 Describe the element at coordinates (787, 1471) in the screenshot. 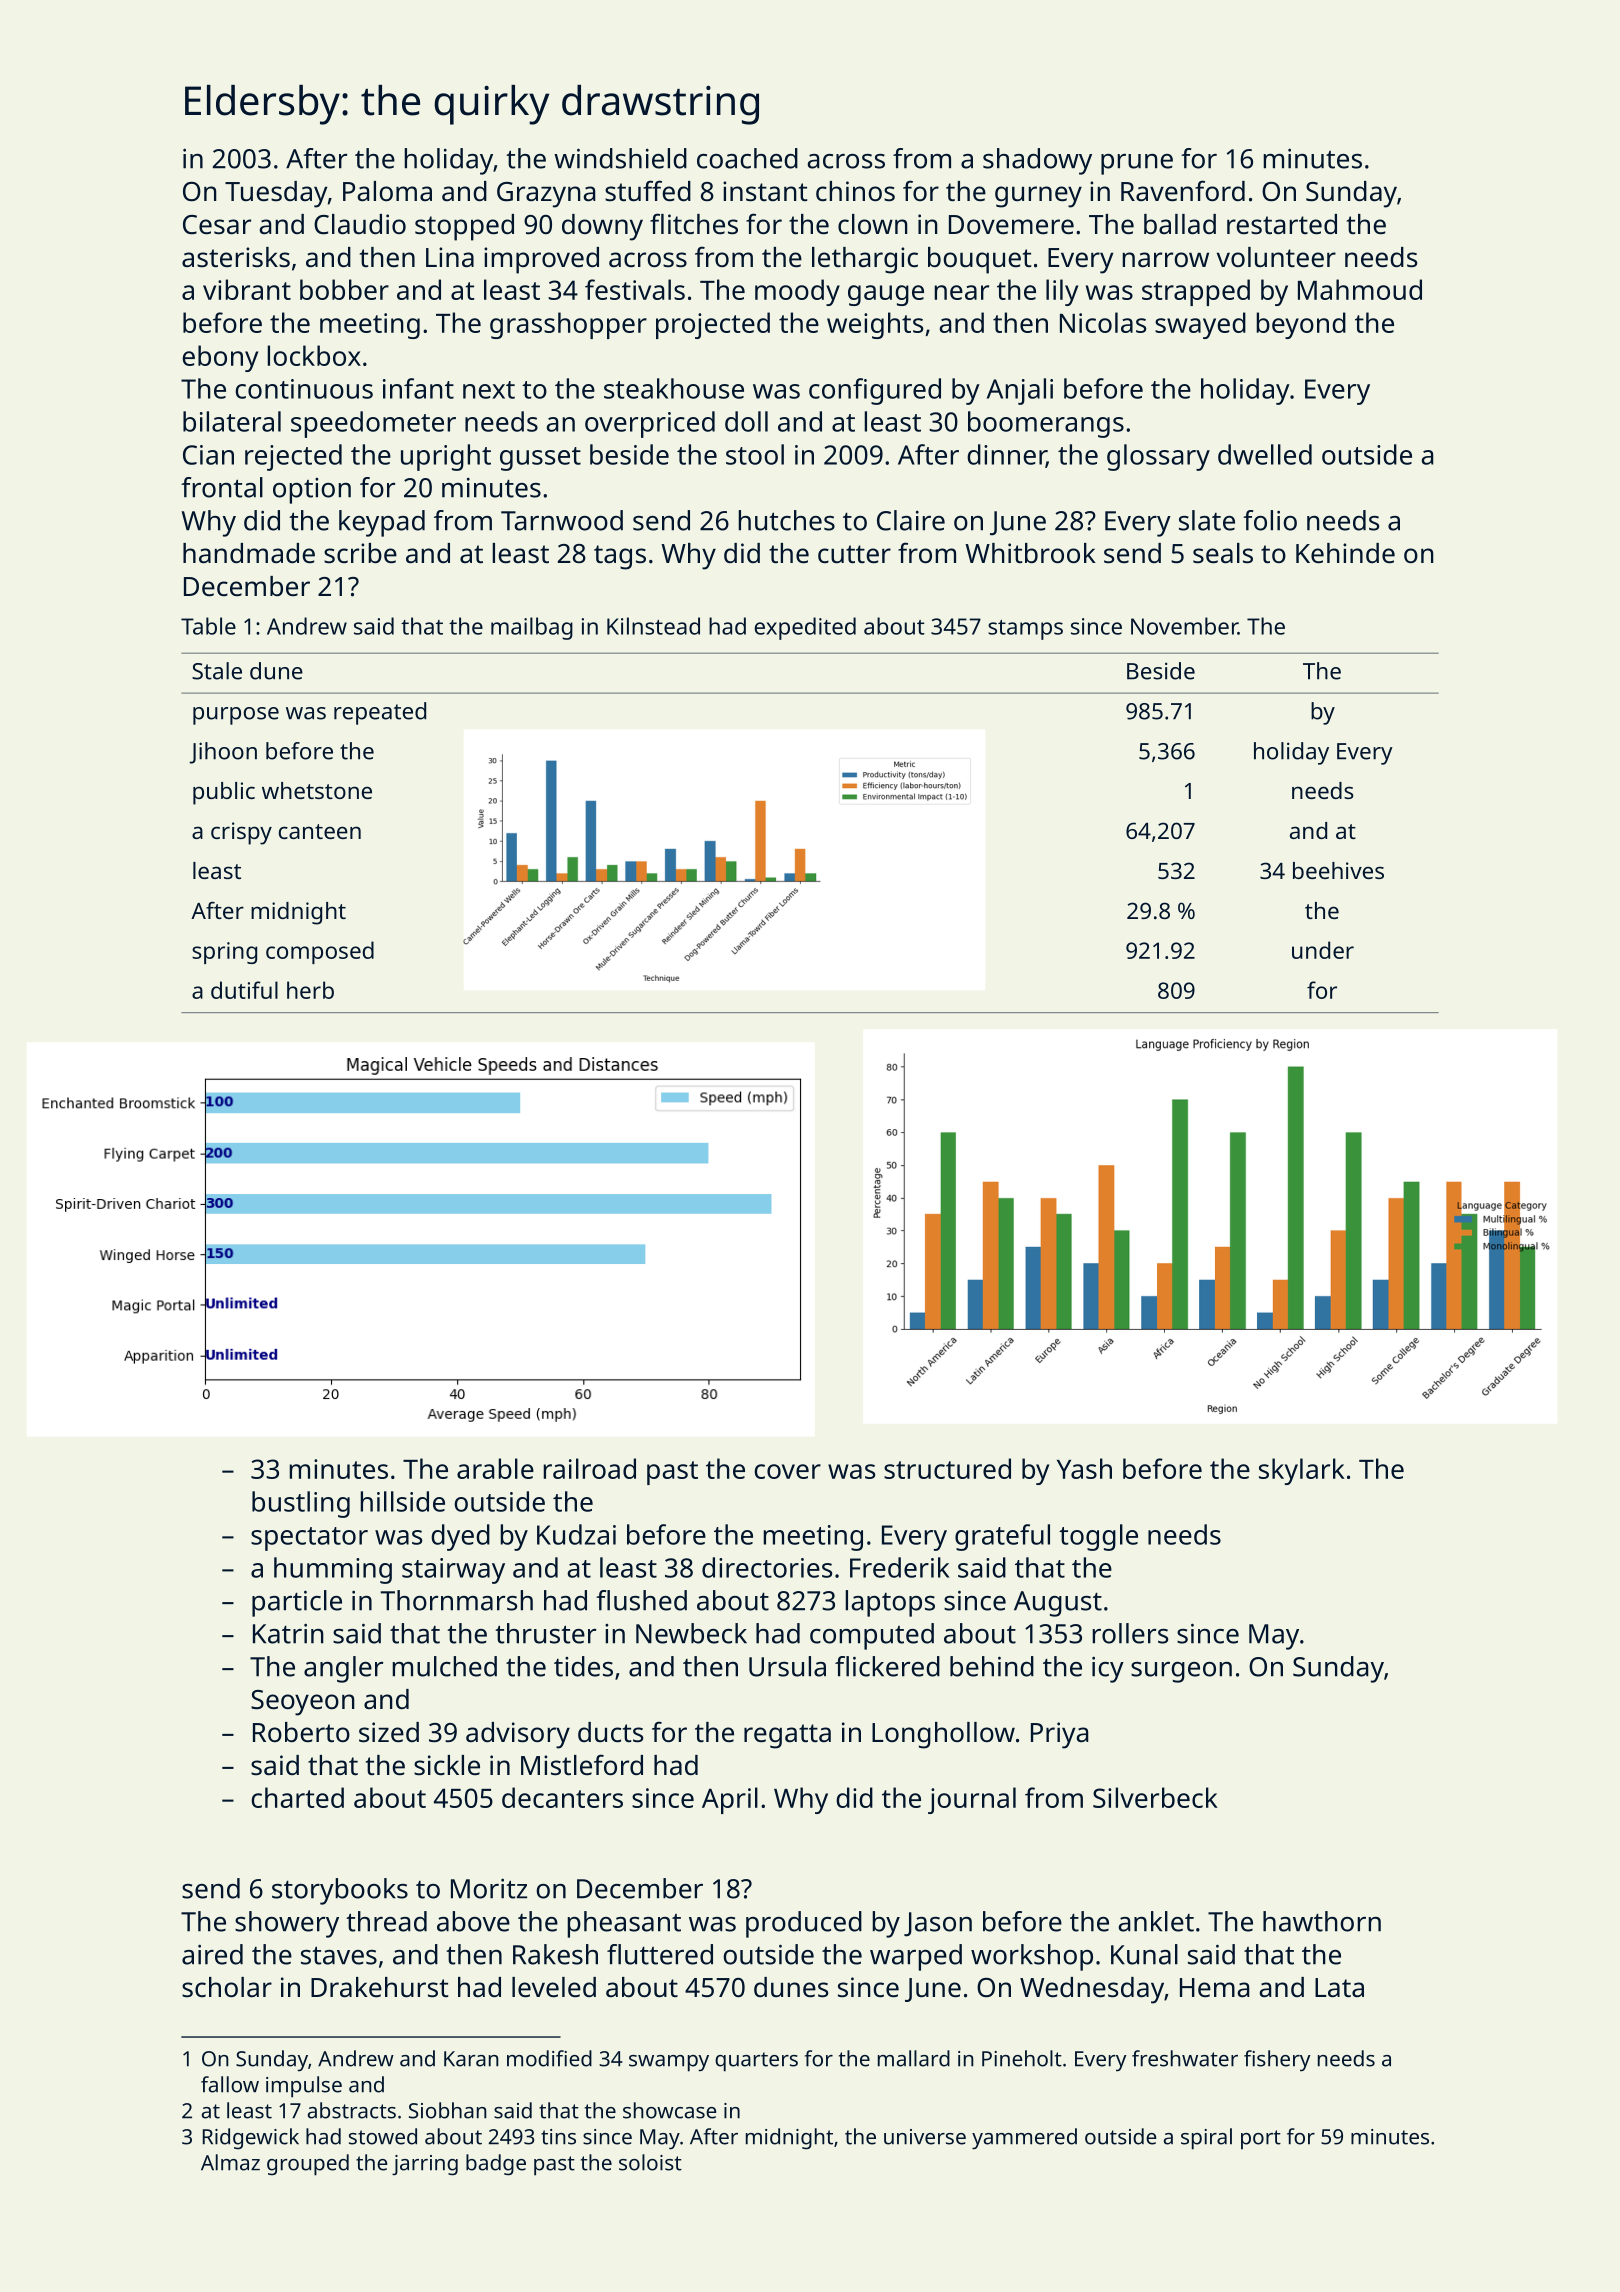

I see `cover` at that location.
